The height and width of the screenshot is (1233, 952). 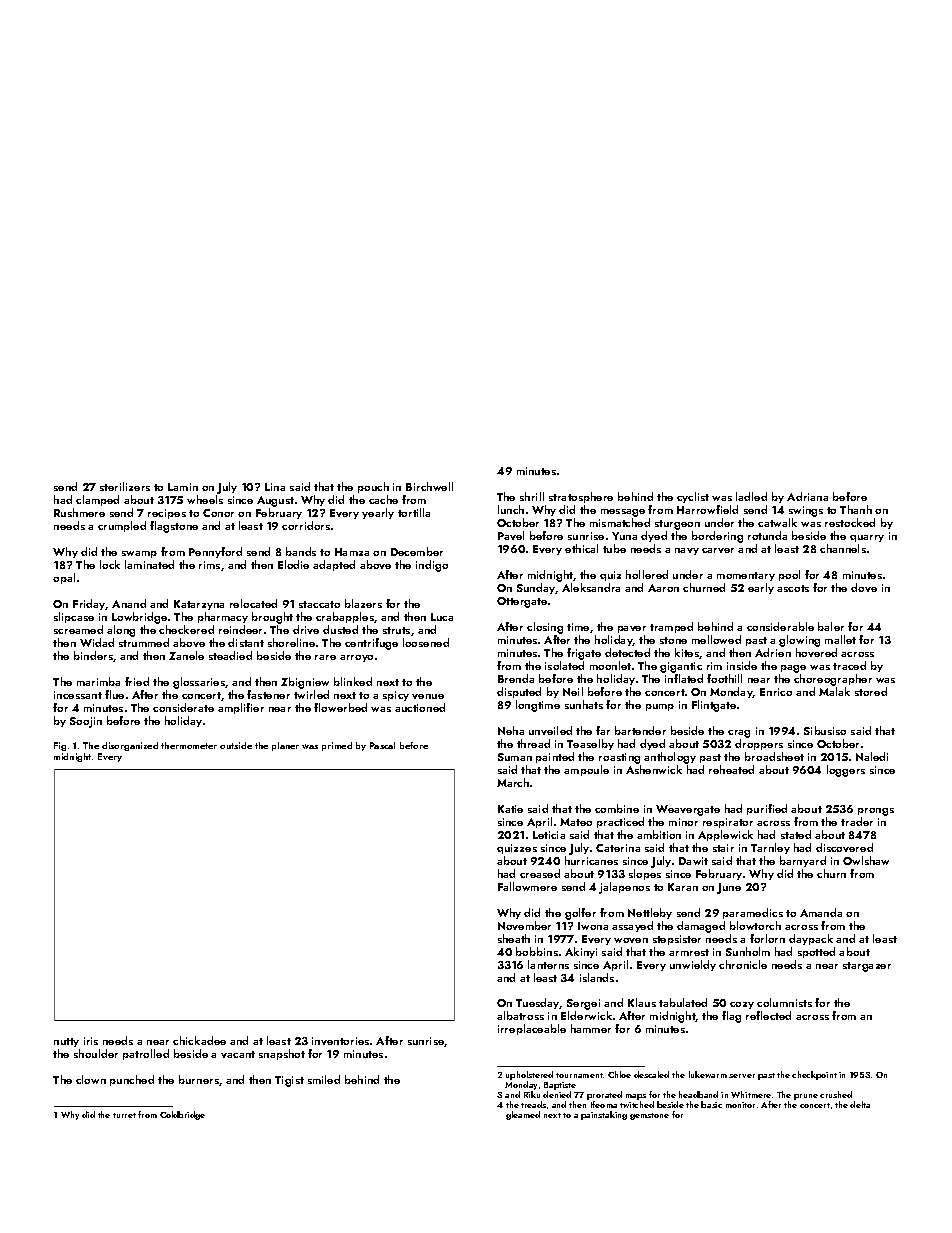 What do you see at coordinates (223, 617) in the screenshot?
I see `pharmacy` at bounding box center [223, 617].
